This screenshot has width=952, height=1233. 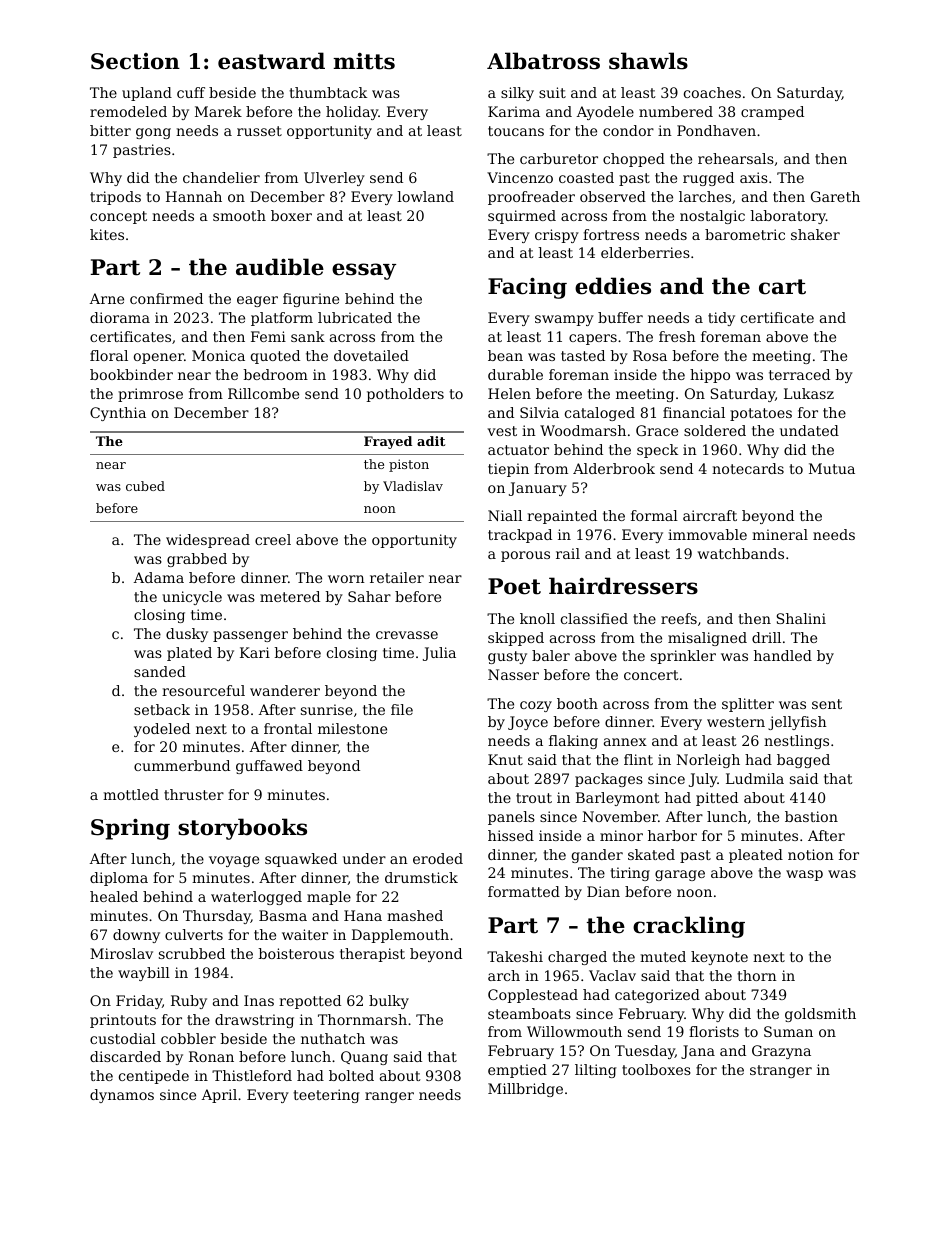 What do you see at coordinates (543, 61) in the screenshot?
I see `Albatross` at bounding box center [543, 61].
